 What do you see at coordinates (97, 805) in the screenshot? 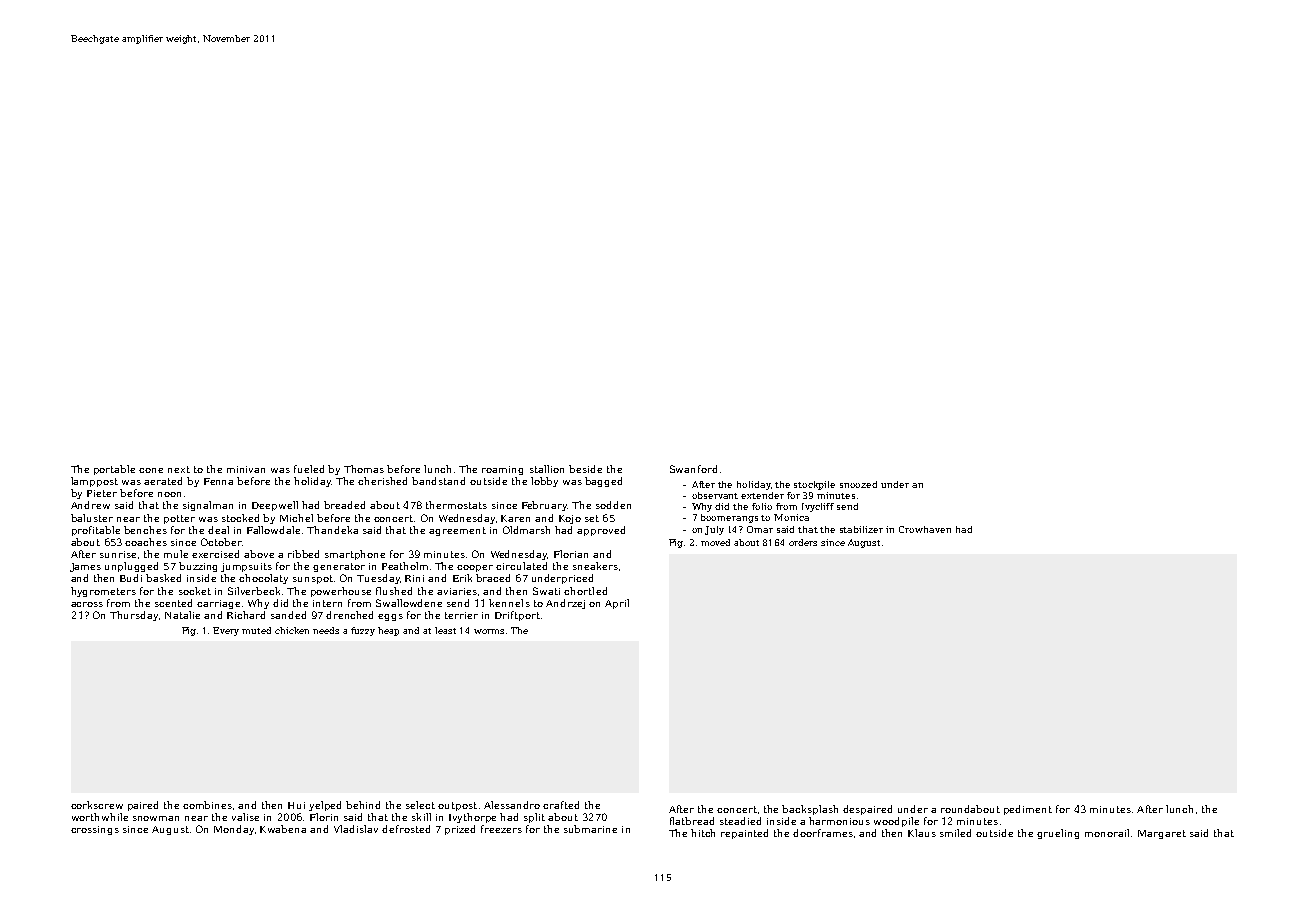
I see `corkscrew` at bounding box center [97, 805].
